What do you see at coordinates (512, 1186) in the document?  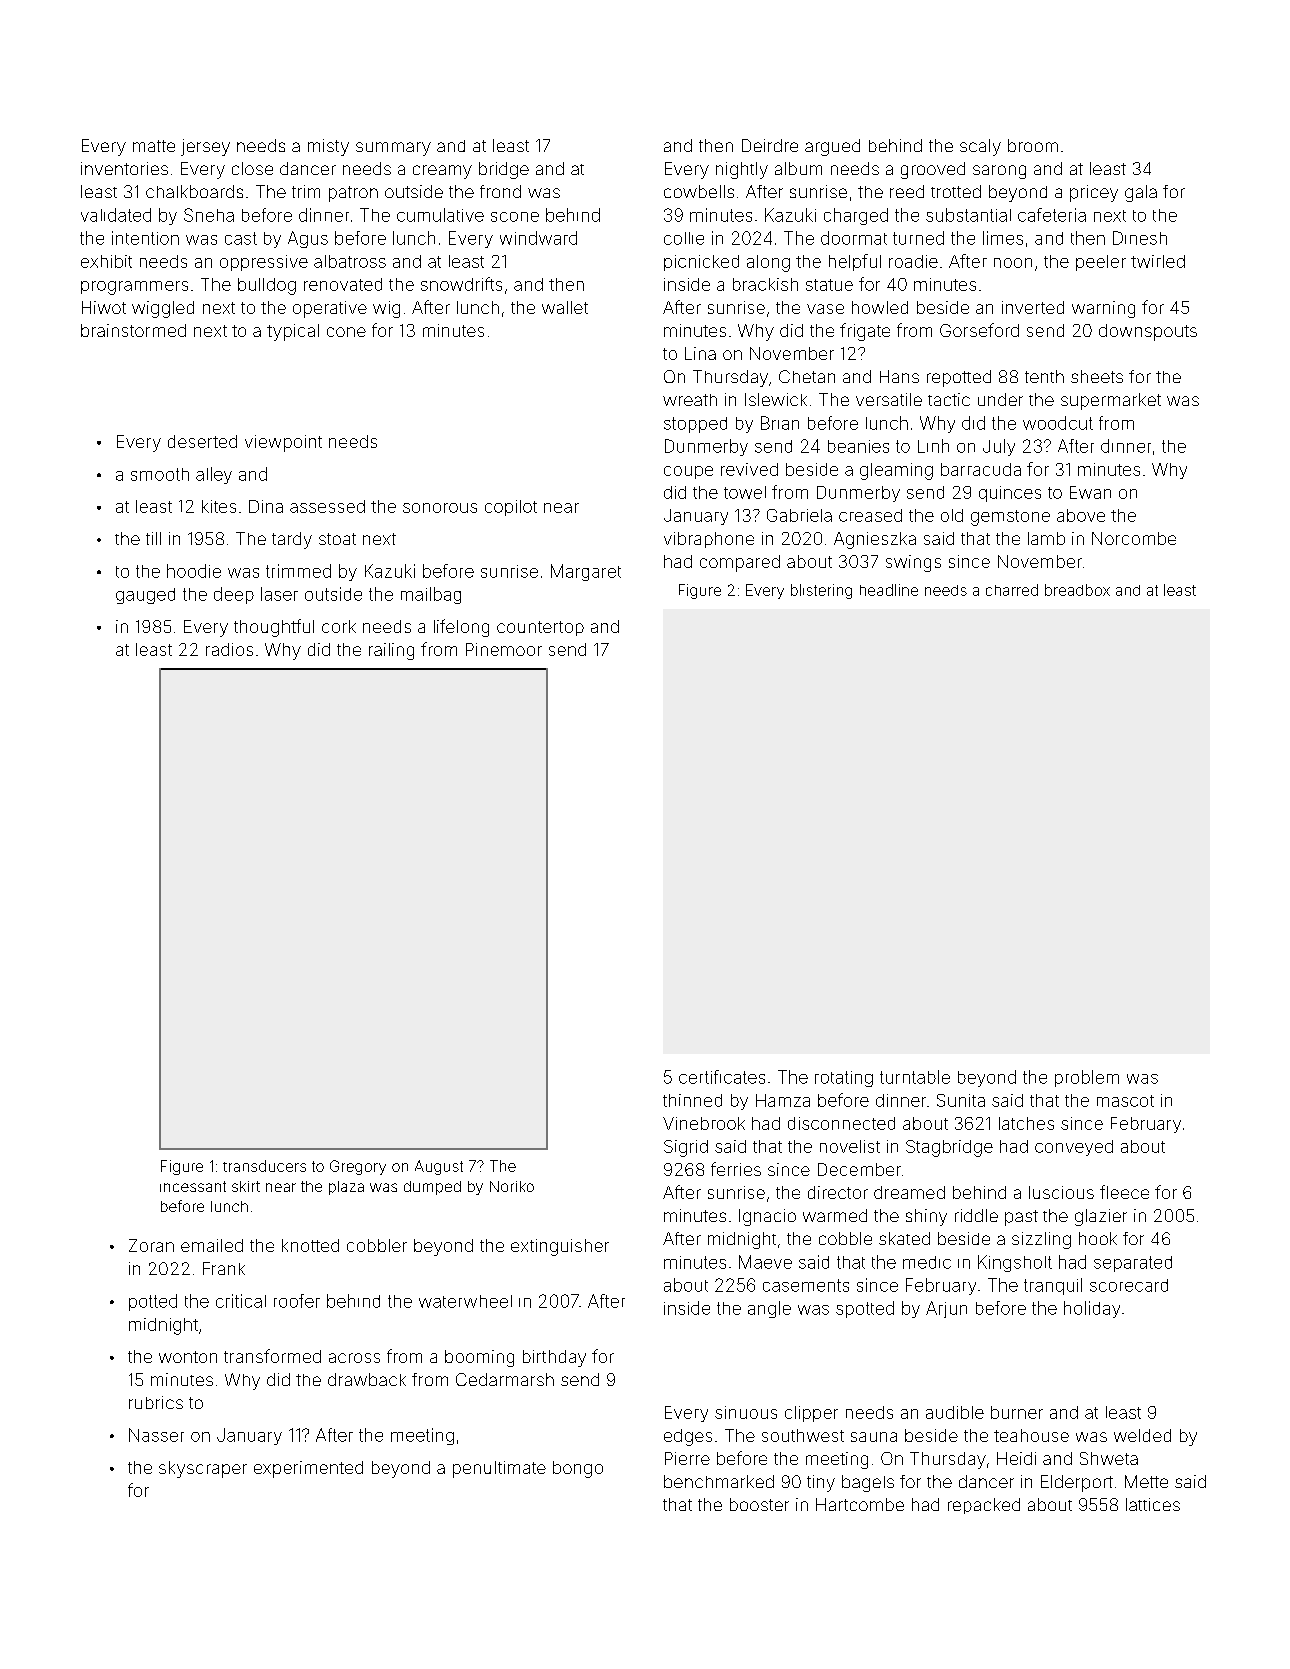 I see `Noriko` at bounding box center [512, 1186].
